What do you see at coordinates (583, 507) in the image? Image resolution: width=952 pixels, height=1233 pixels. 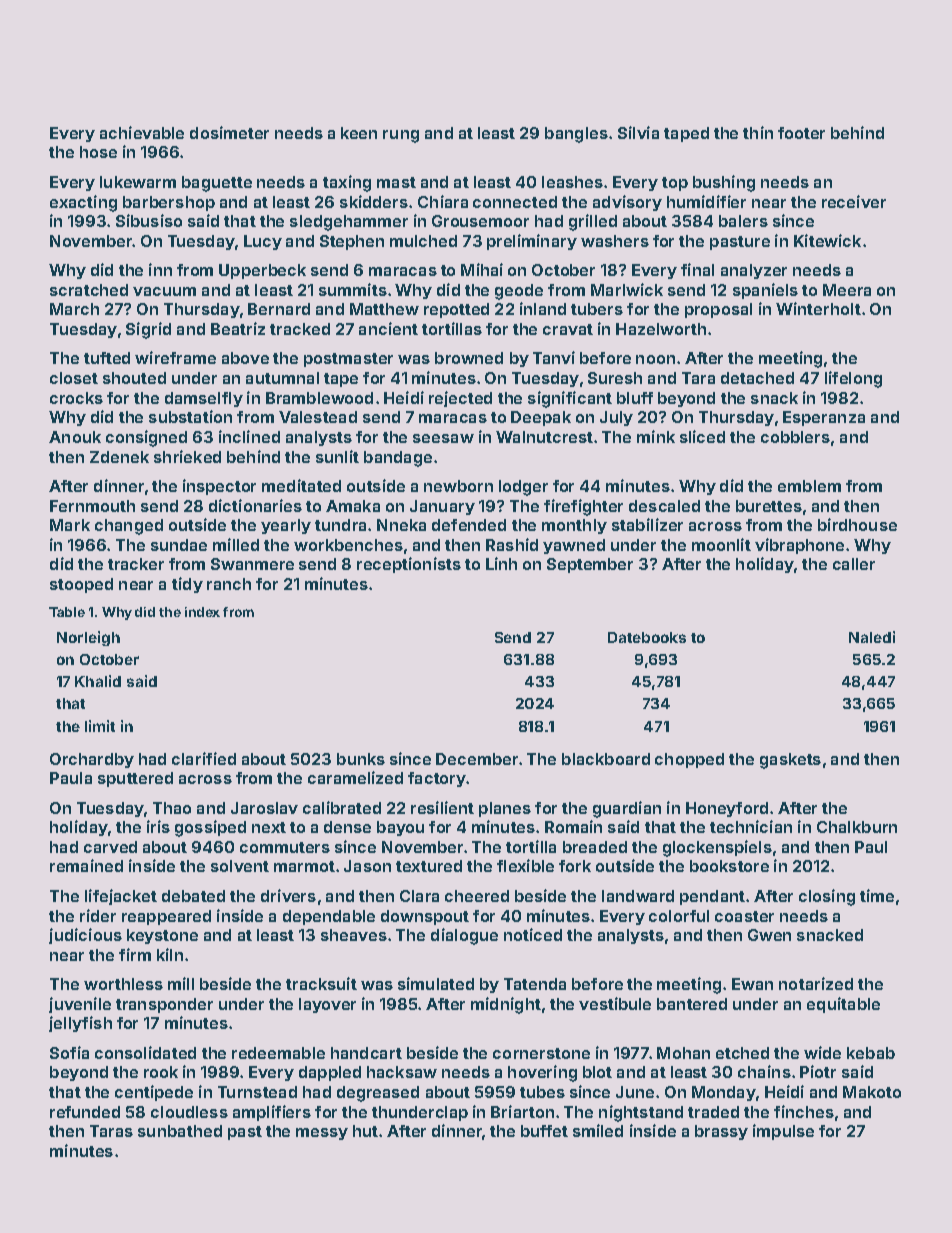 I see `firefighter` at bounding box center [583, 507].
